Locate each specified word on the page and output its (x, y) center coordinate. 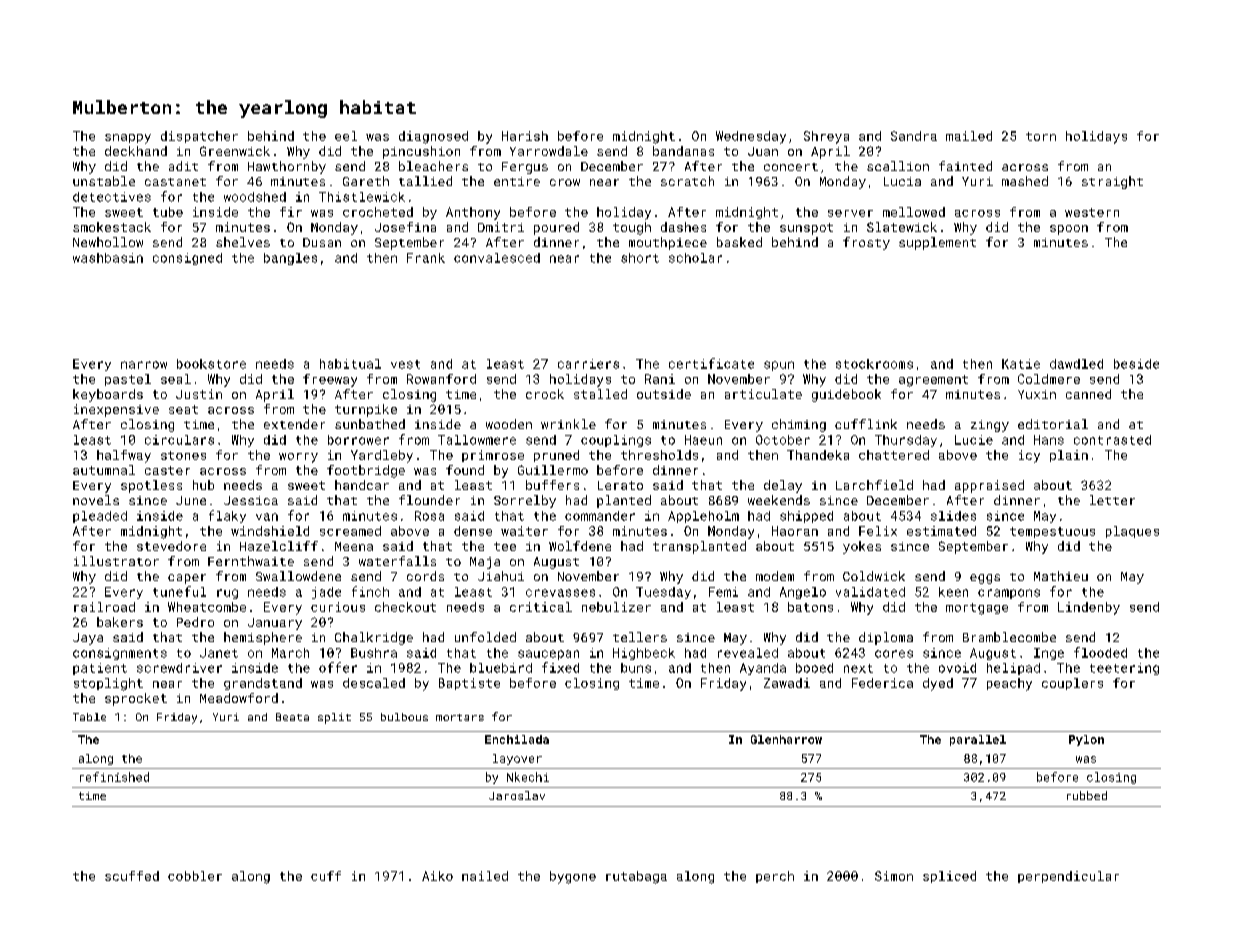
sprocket (136, 699)
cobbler (195, 876)
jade (326, 593)
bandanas (683, 151)
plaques (1132, 532)
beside (1136, 364)
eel (346, 136)
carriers (588, 364)
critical (541, 607)
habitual (350, 364)
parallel (978, 740)
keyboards (108, 395)
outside (664, 394)
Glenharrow (786, 739)
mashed (1025, 181)
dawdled (1076, 364)
